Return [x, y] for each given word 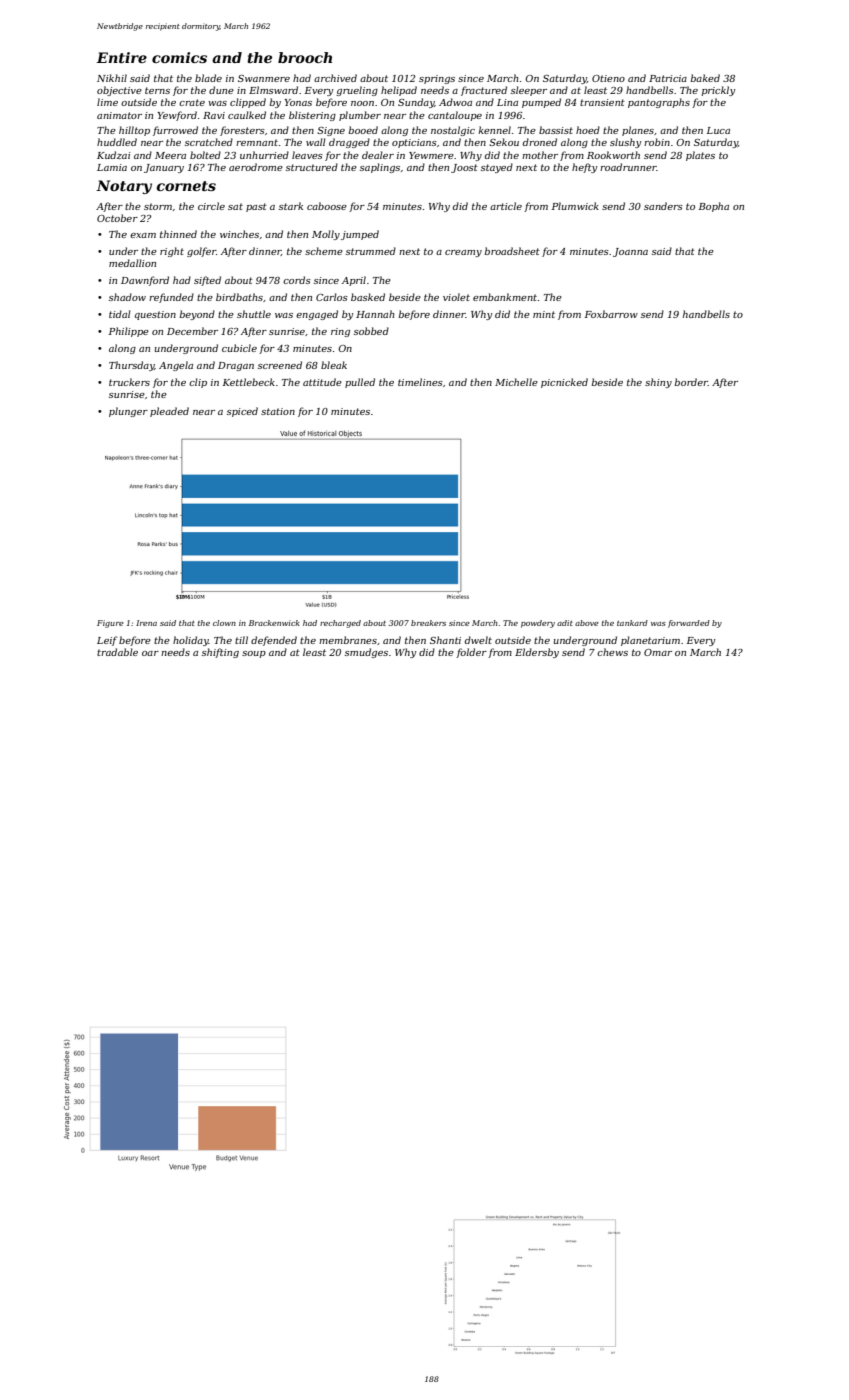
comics [179, 57]
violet [456, 297]
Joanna [630, 252]
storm [158, 206]
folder [471, 653]
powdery [538, 624]
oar [150, 653]
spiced [242, 412]
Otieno [608, 78]
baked [705, 78]
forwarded [689, 624]
